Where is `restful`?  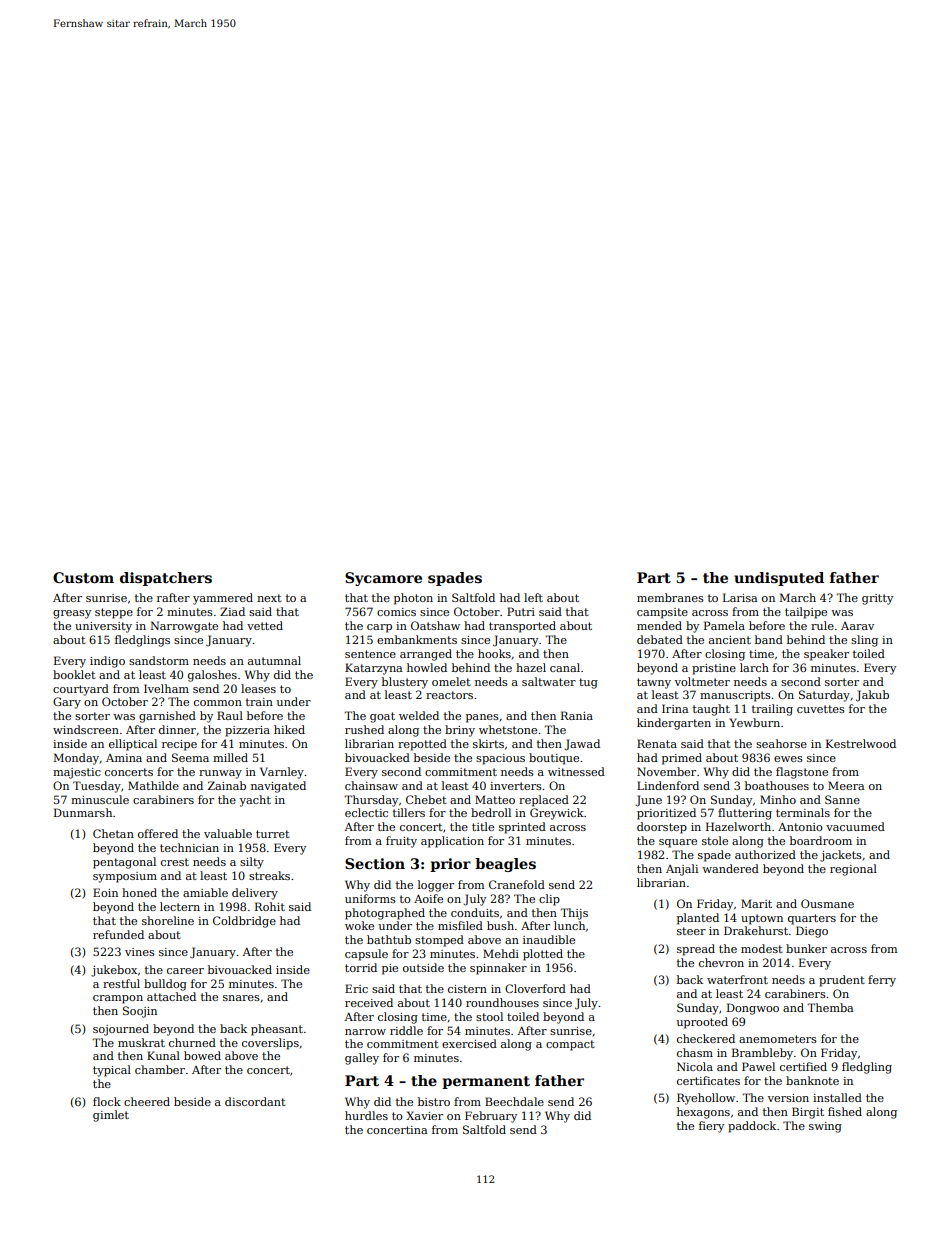 restful is located at coordinates (121, 983).
